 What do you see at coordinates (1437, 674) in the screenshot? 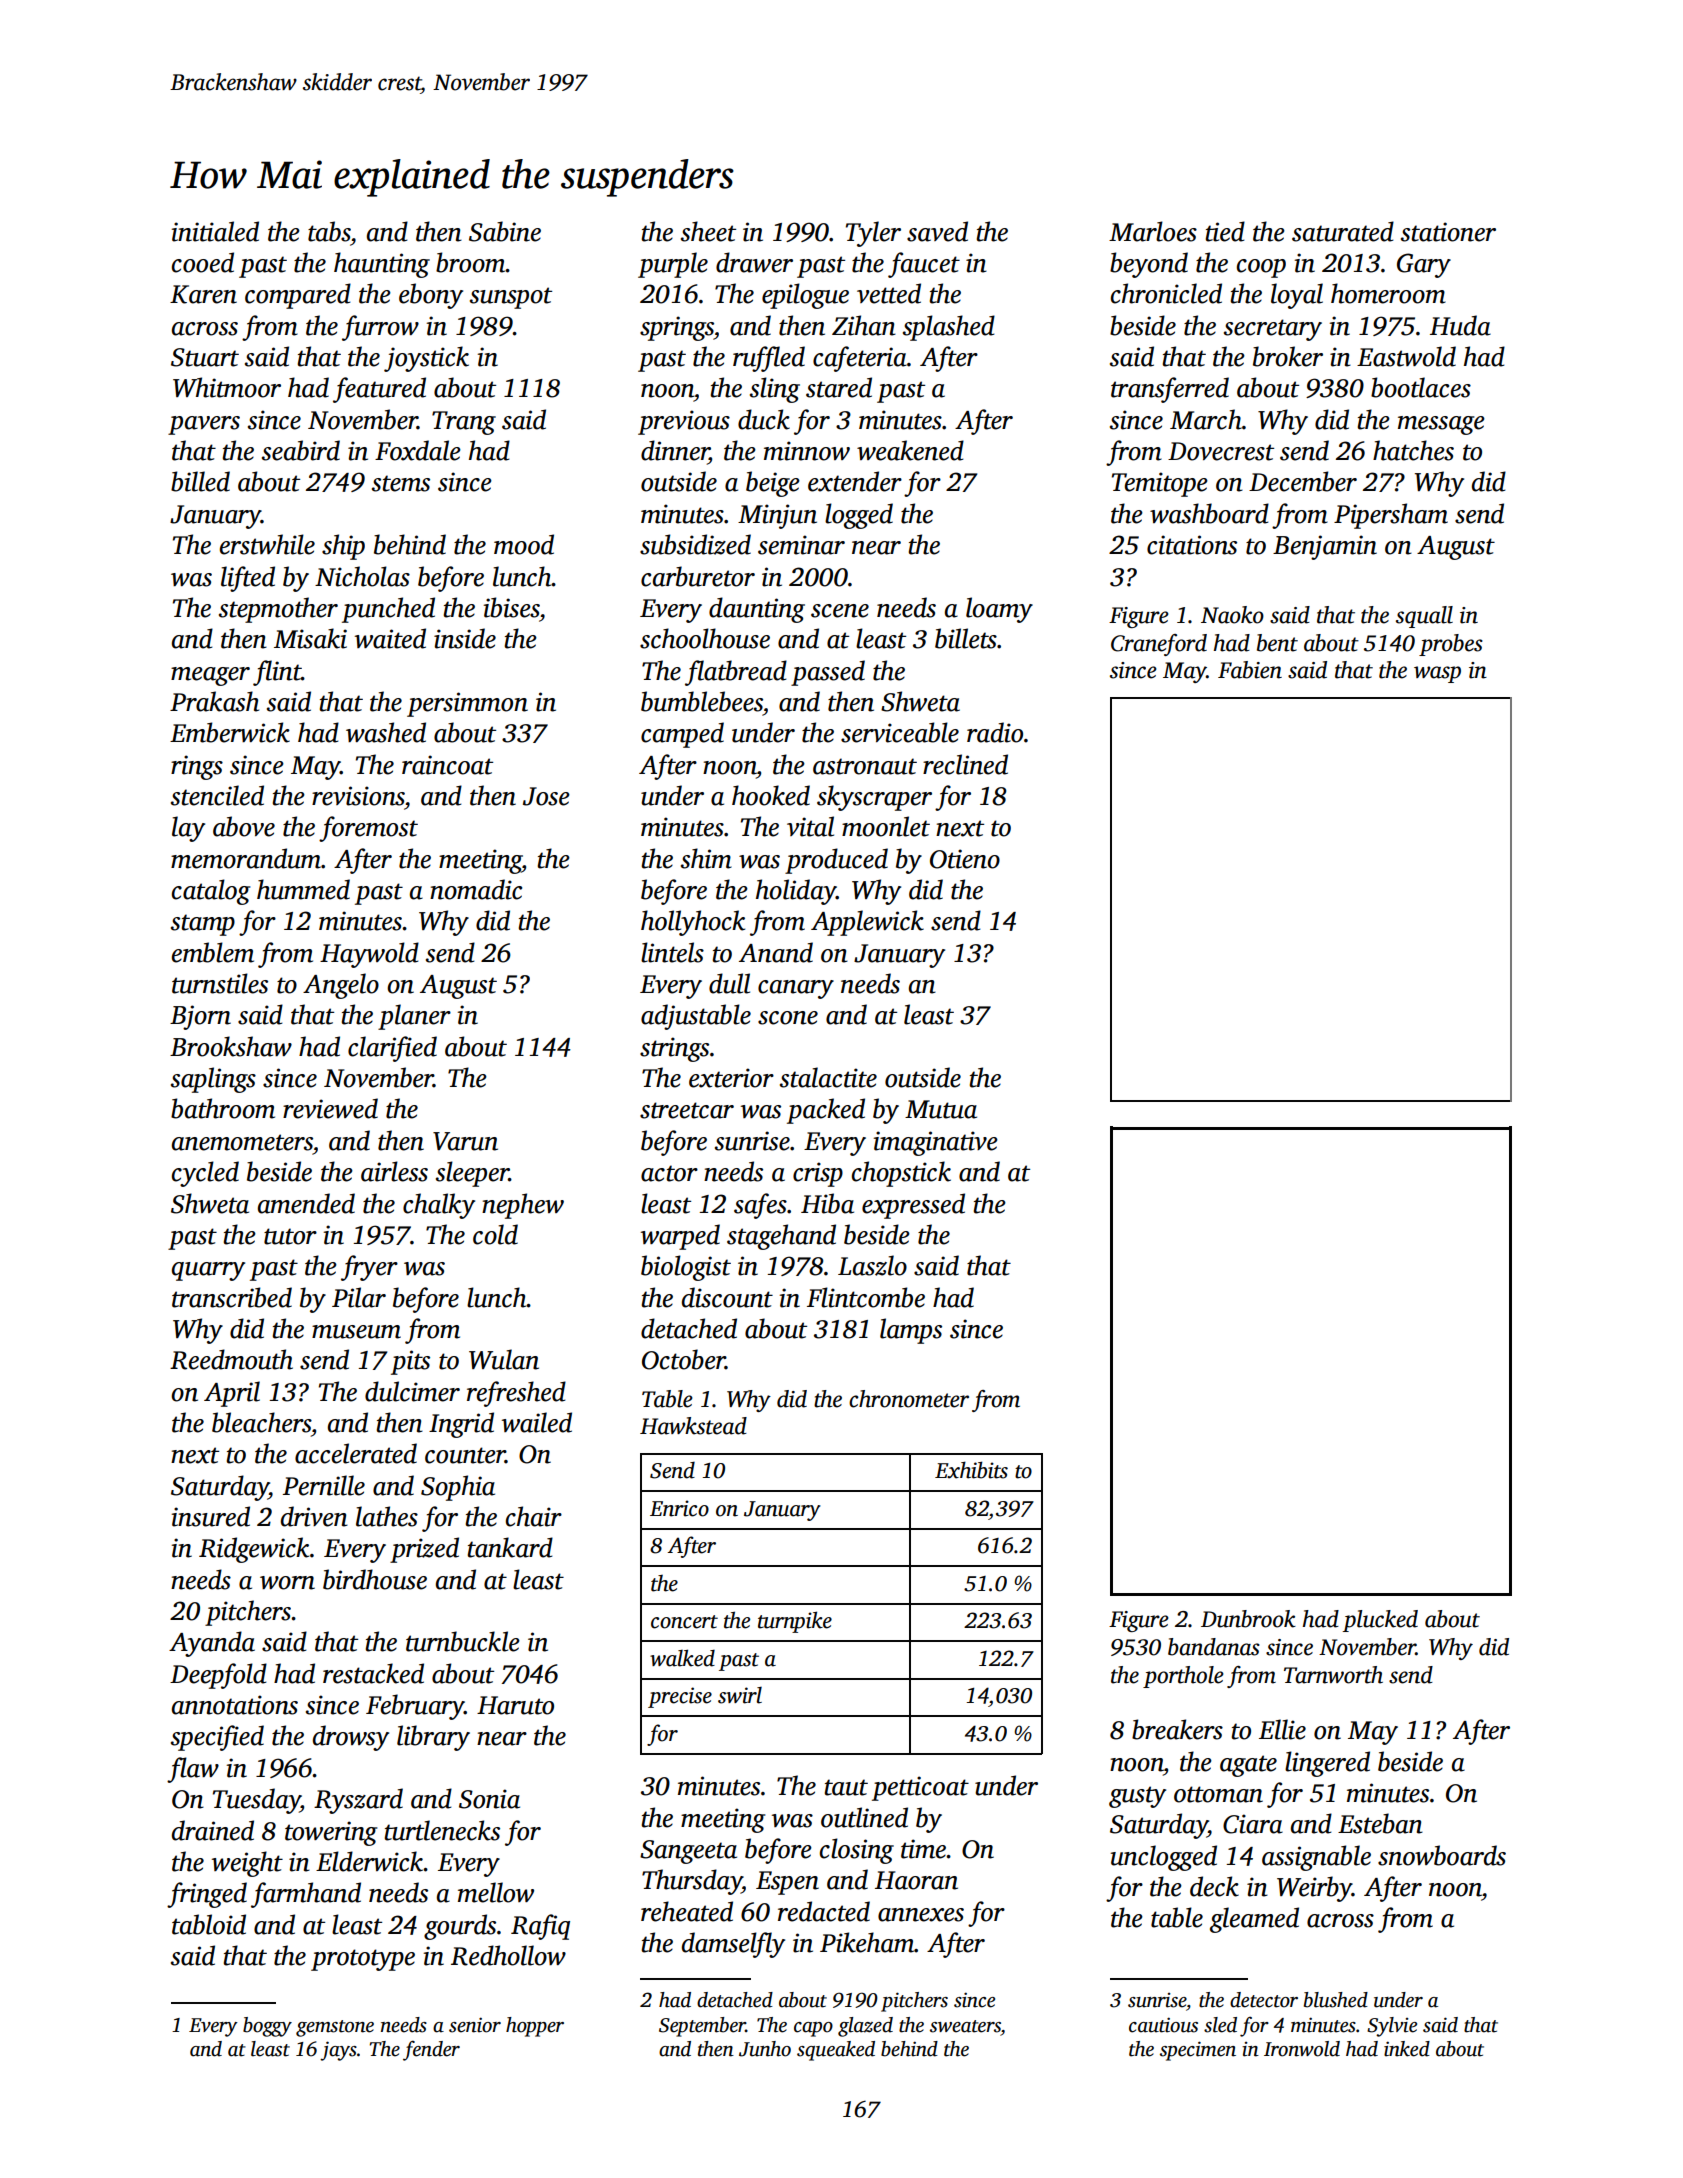
I see `wasp` at bounding box center [1437, 674].
